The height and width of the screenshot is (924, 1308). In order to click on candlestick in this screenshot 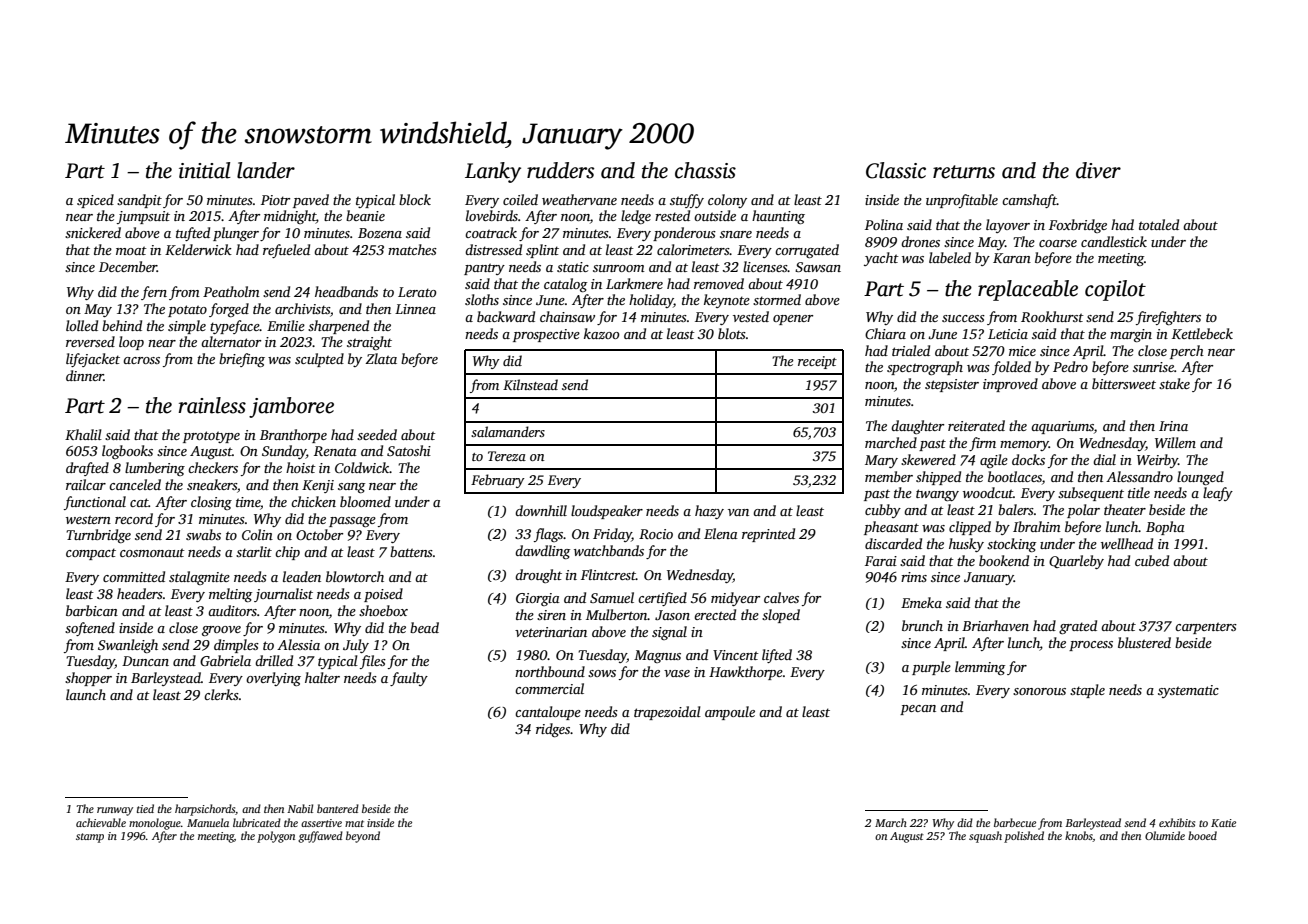, I will do `click(1114, 241)`.
